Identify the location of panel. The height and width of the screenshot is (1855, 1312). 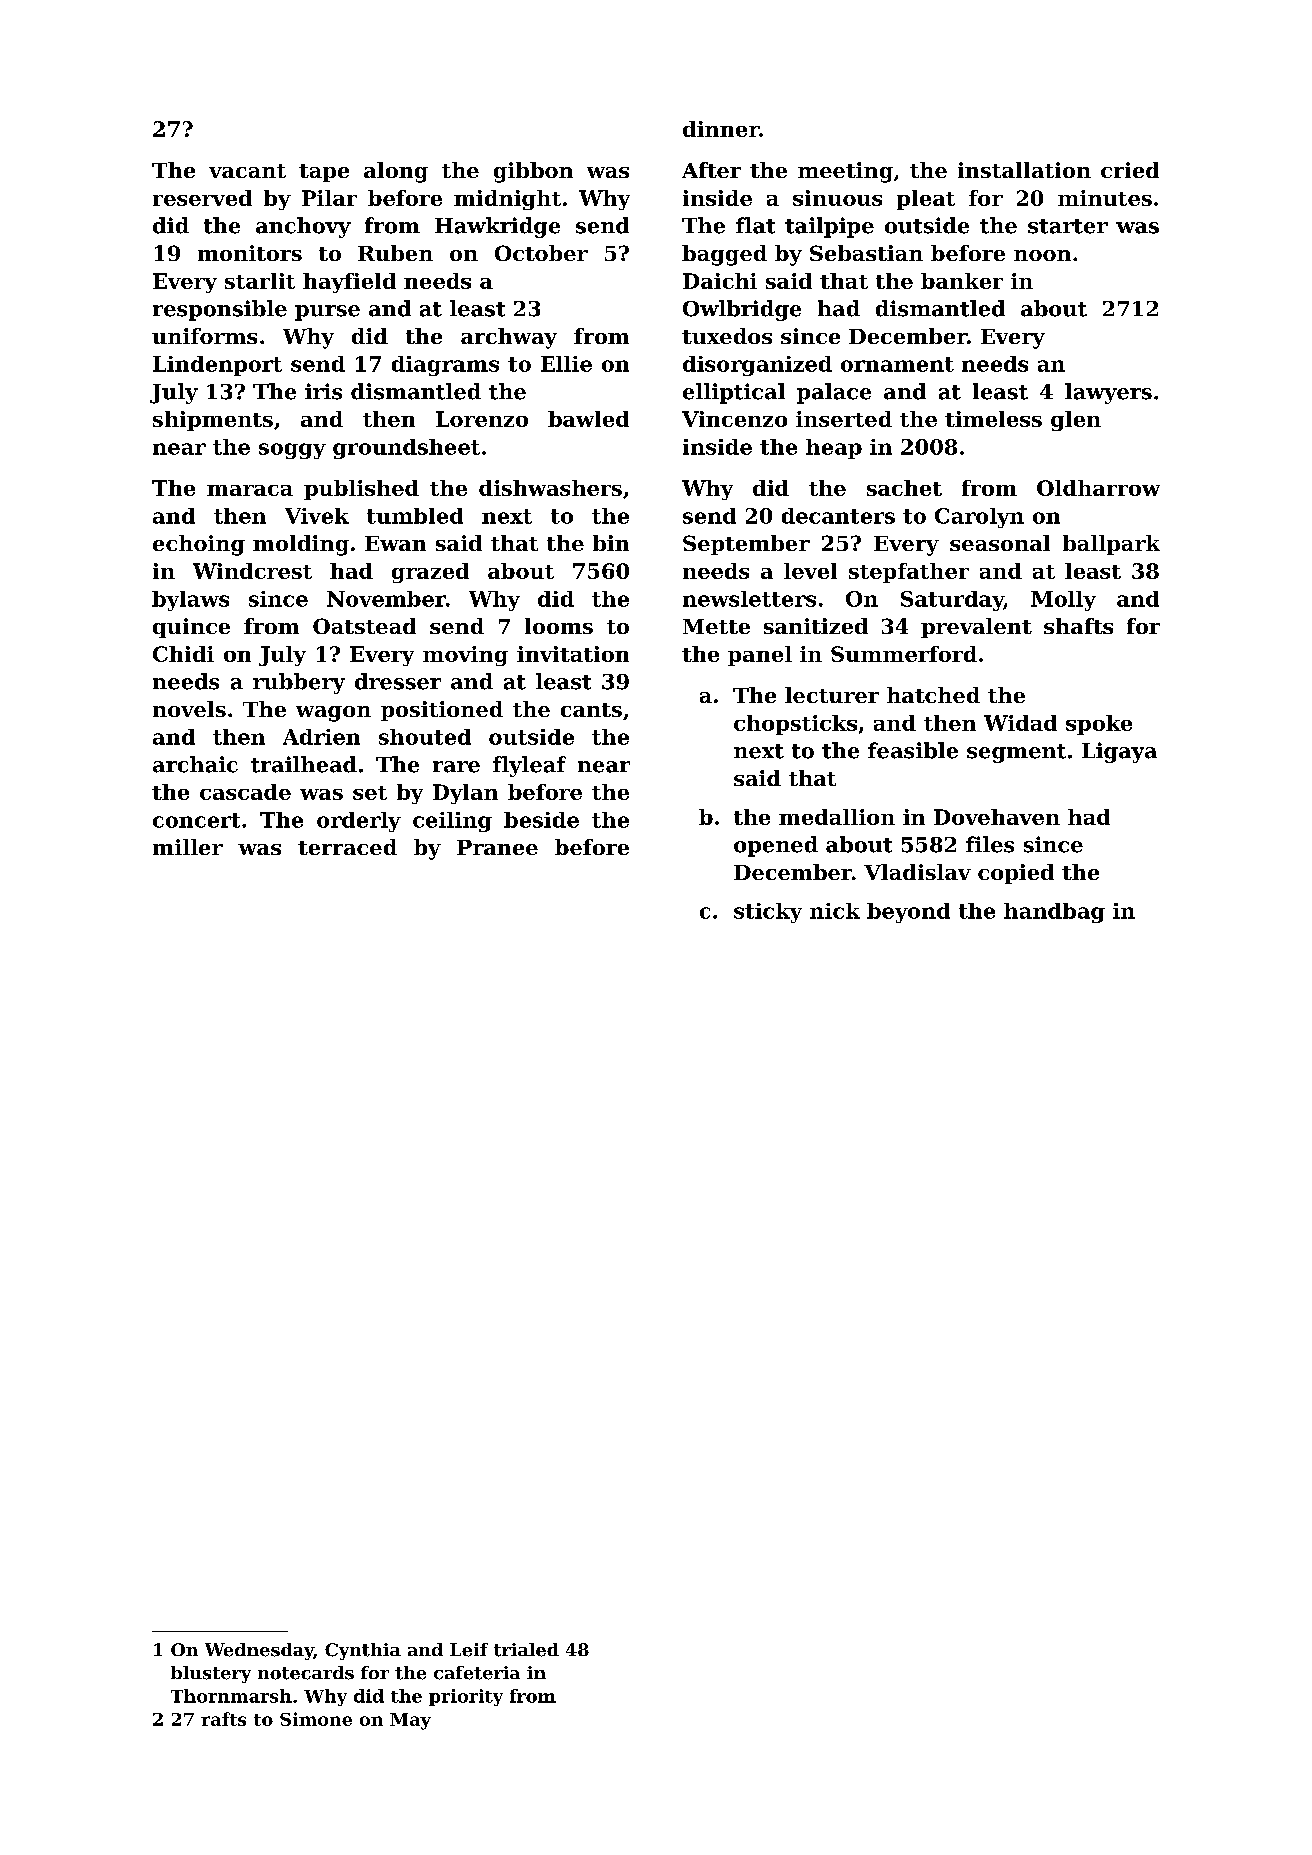
(760, 656).
